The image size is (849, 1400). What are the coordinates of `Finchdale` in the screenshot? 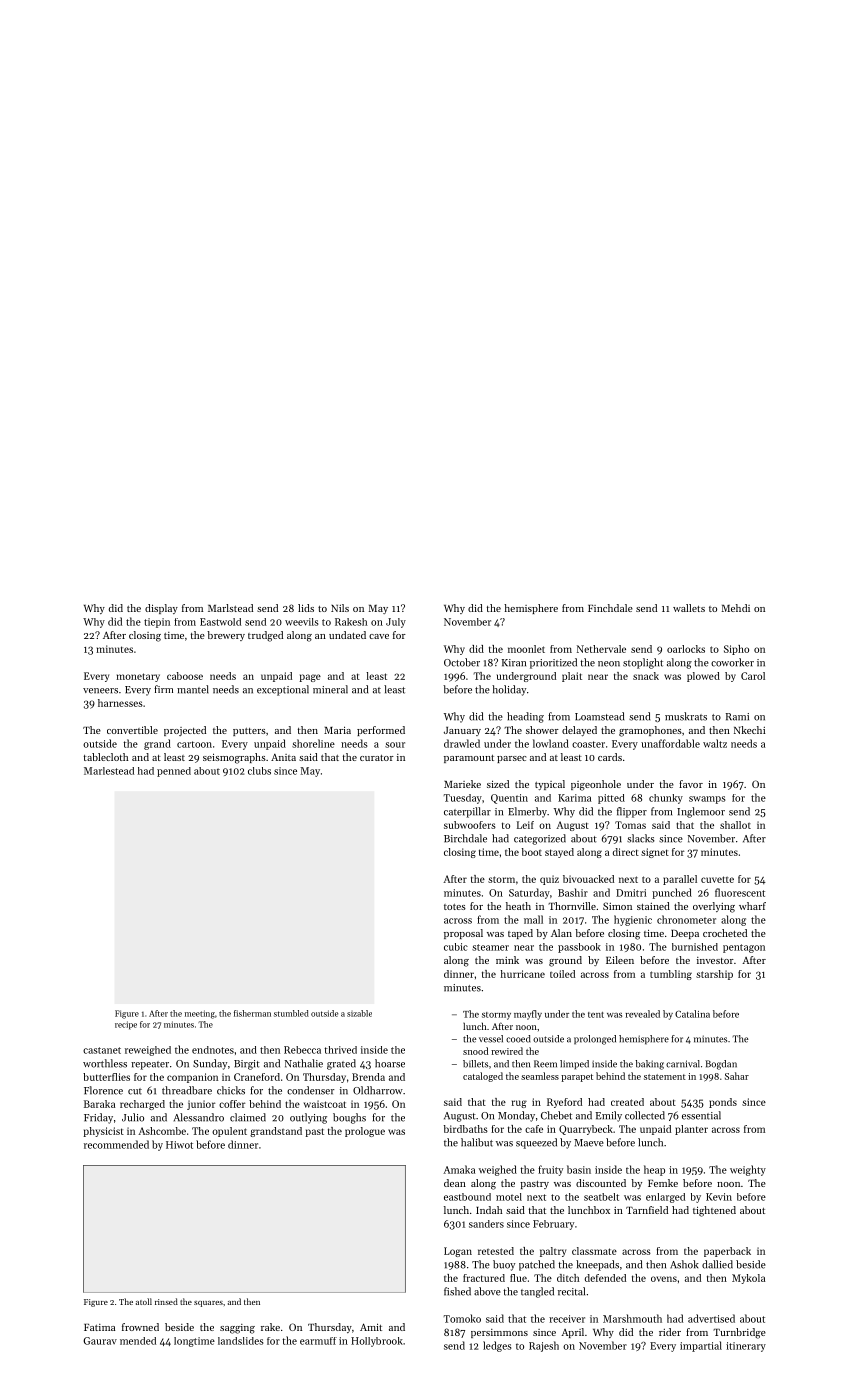 It's located at (610, 608).
